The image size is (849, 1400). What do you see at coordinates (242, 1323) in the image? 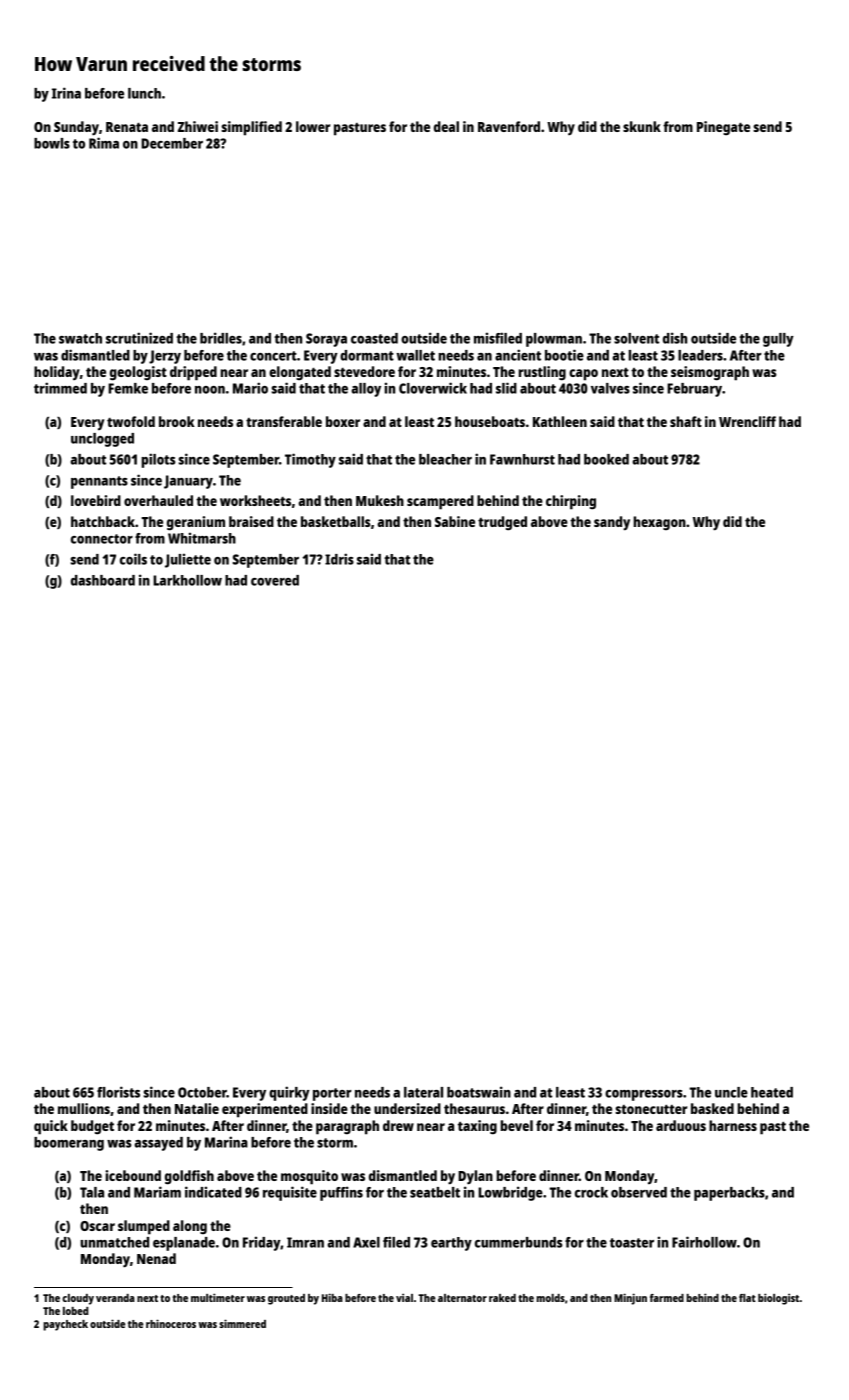
I see `simmered` at bounding box center [242, 1323].
